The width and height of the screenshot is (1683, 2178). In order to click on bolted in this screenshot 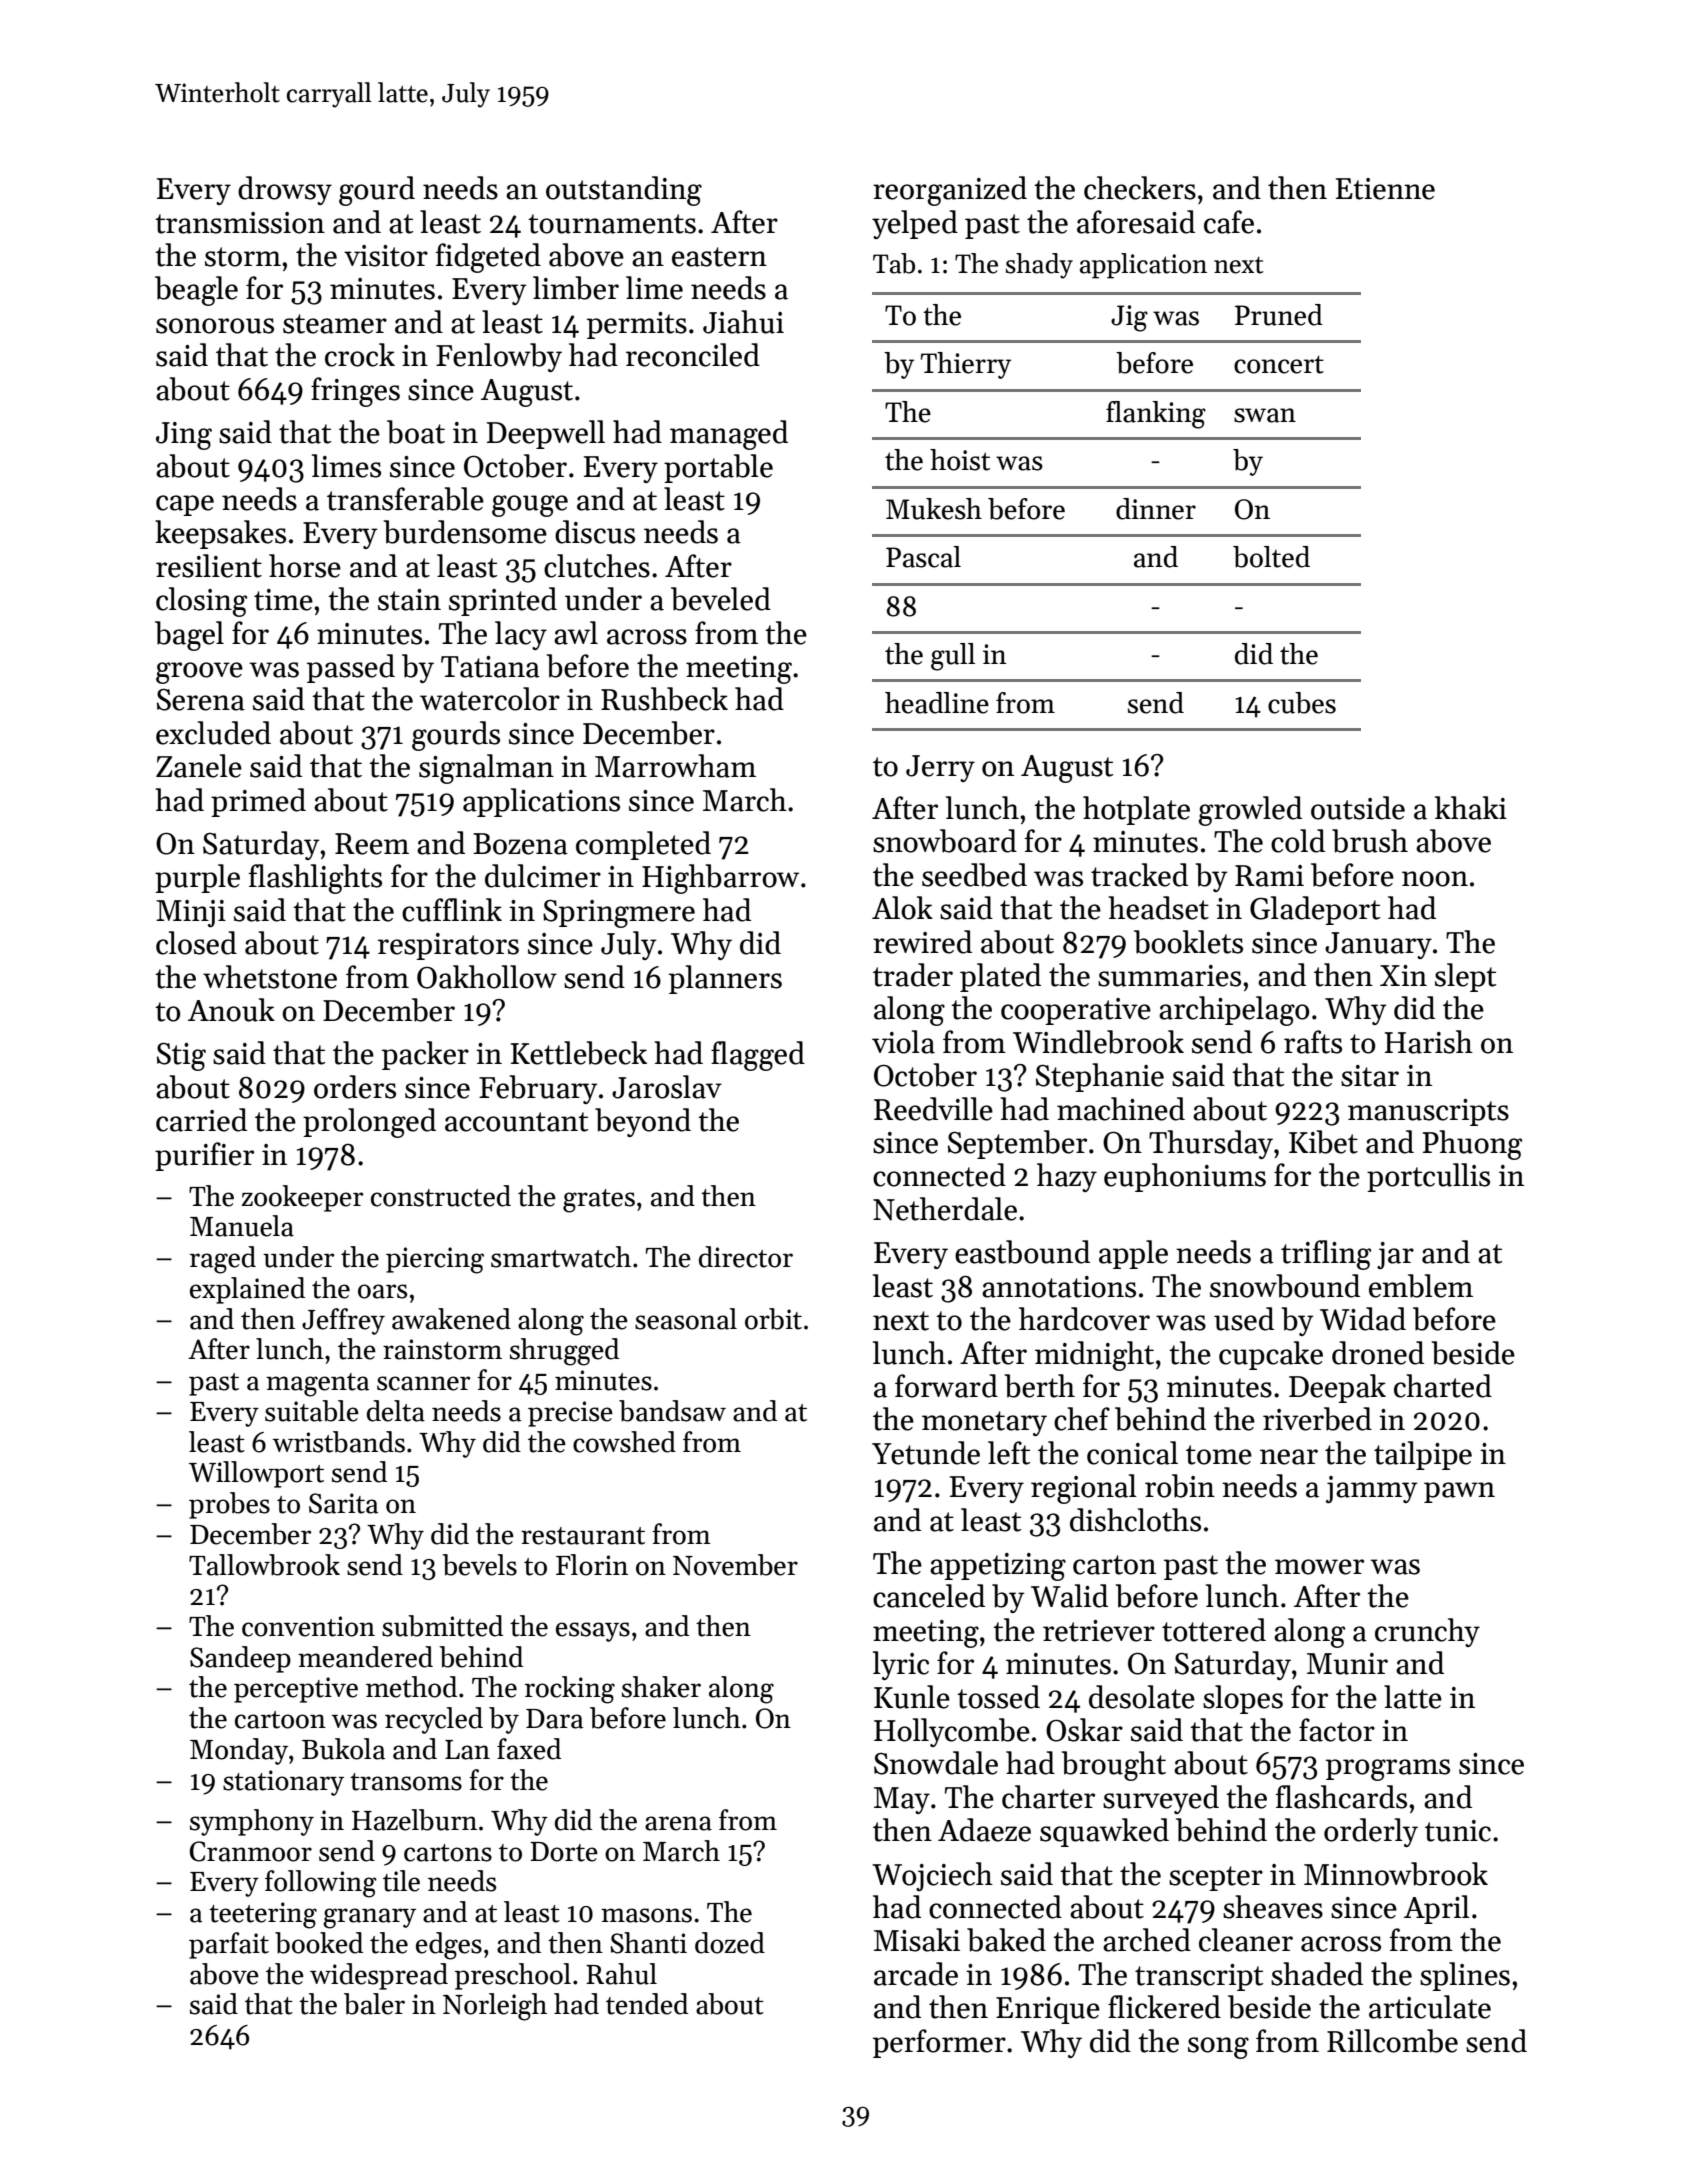, I will do `click(1271, 557)`.
